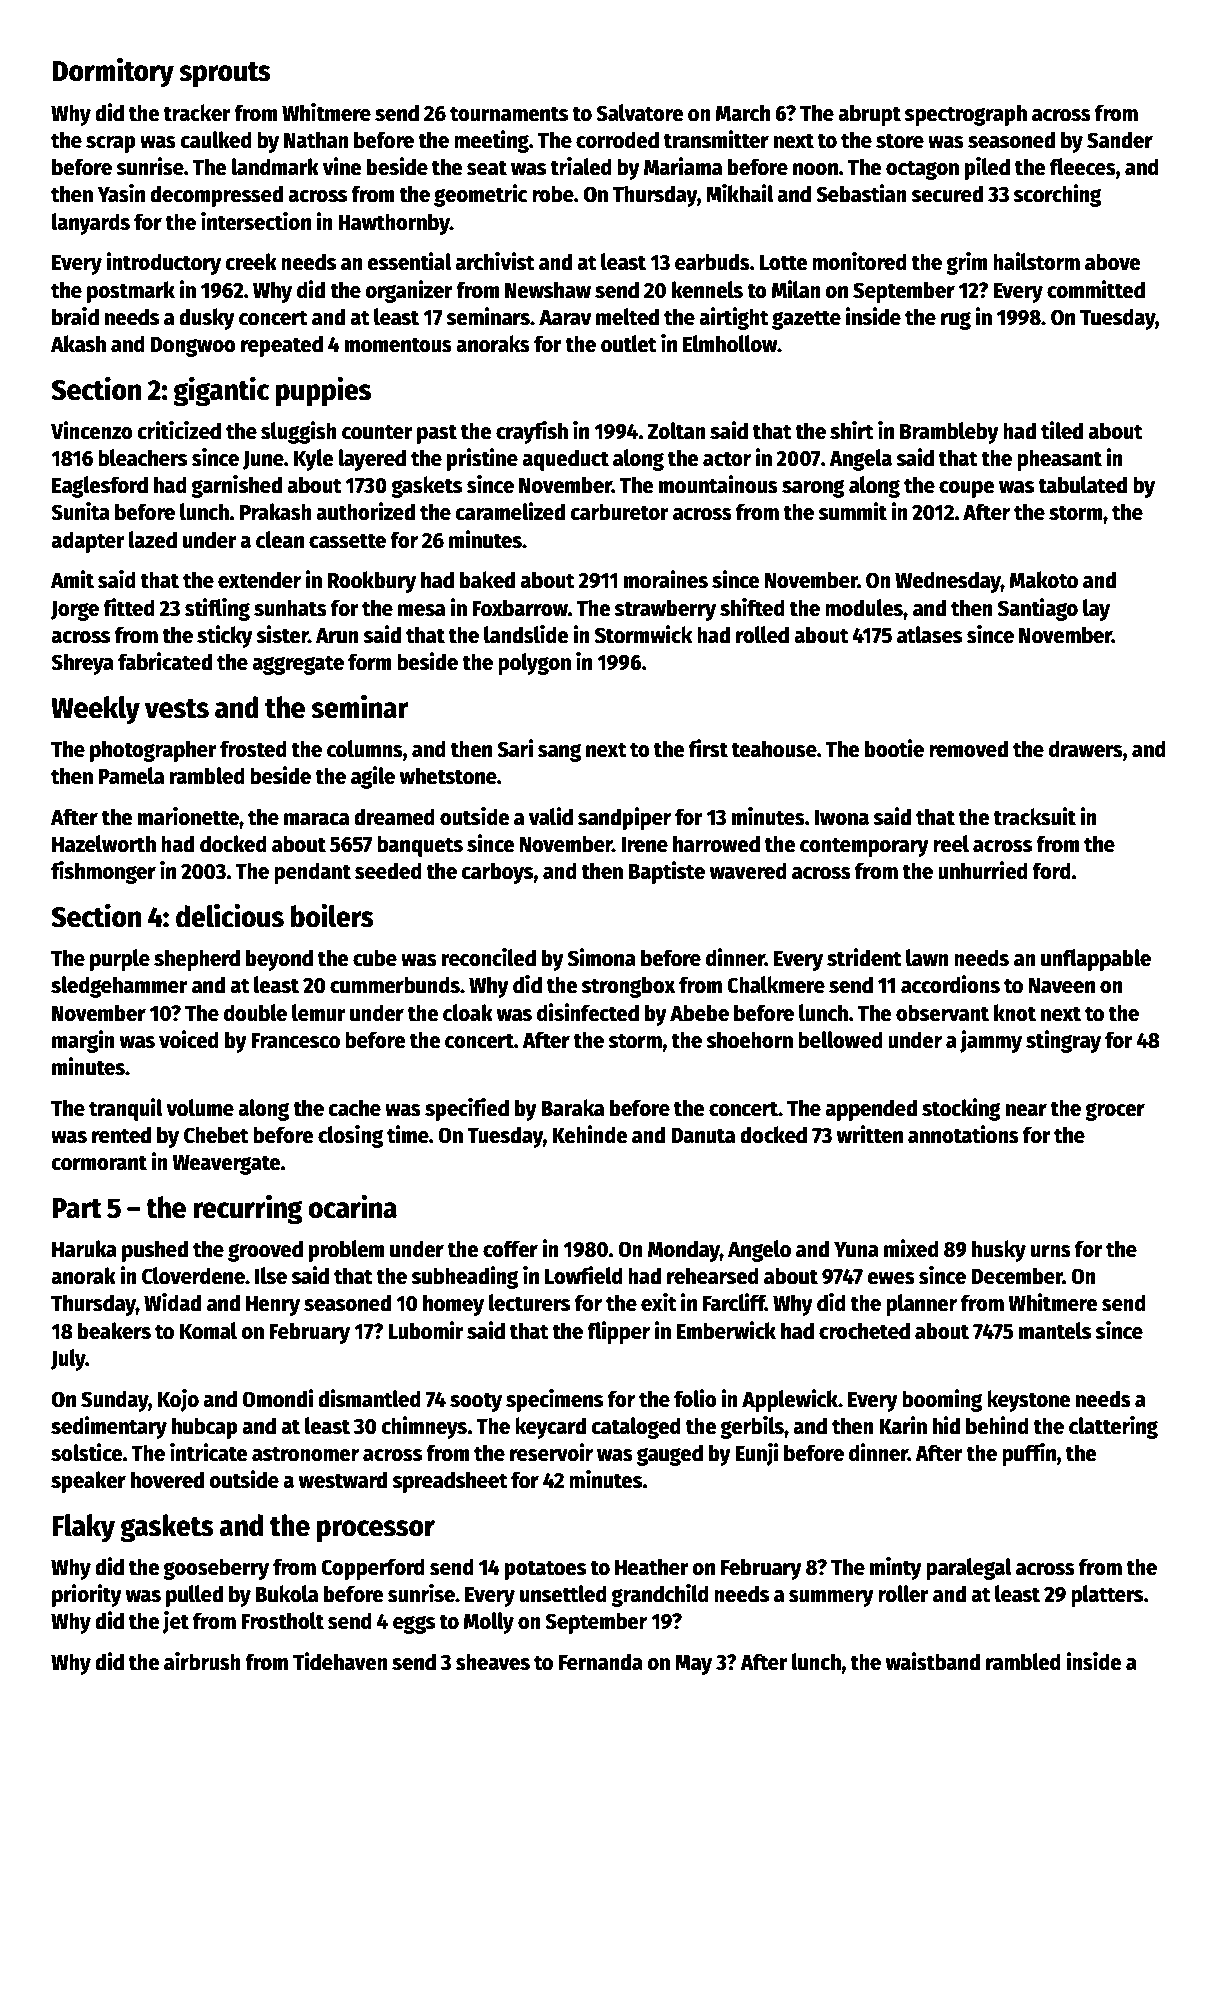 The width and height of the document is (1220, 2010). What do you see at coordinates (1082, 485) in the document?
I see `tabulated` at bounding box center [1082, 485].
